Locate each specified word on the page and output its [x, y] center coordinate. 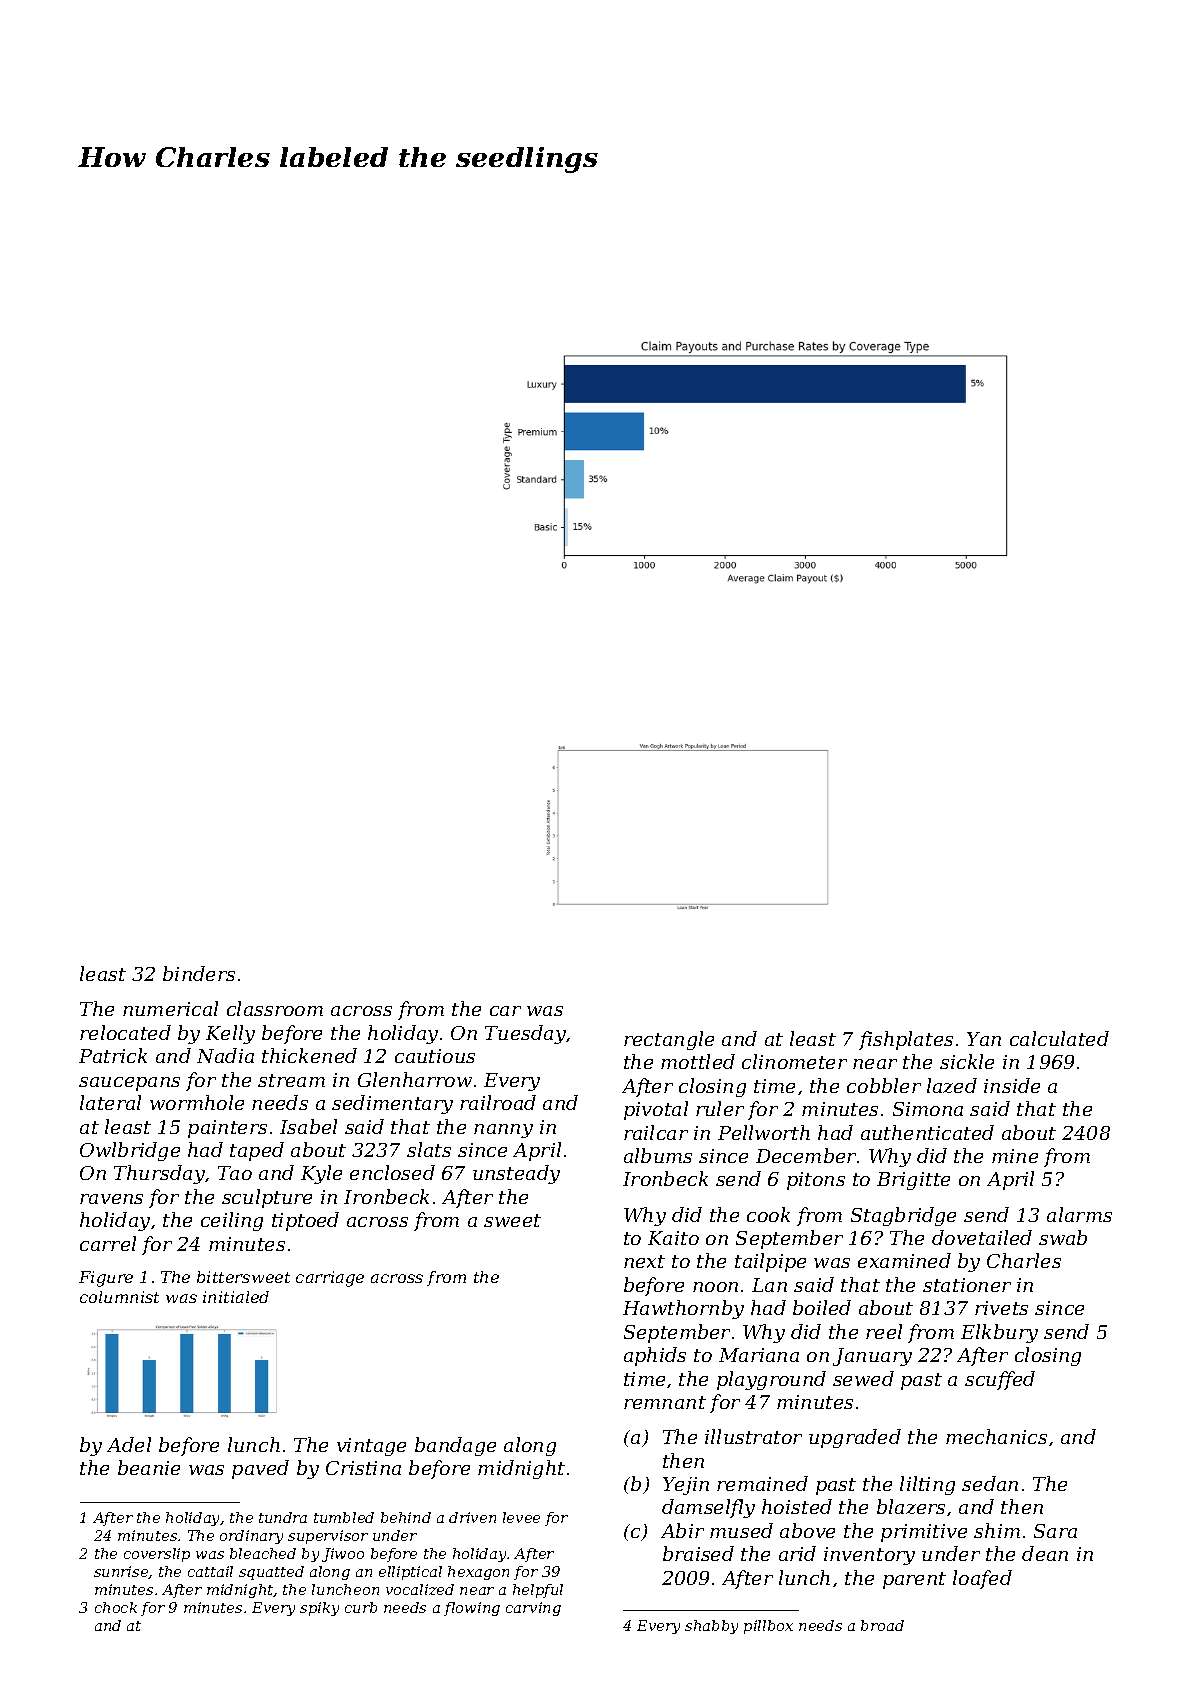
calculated [1059, 1038]
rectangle [669, 1040]
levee [521, 1517]
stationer [967, 1285]
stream [291, 1080]
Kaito [673, 1238]
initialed [236, 1297]
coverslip [157, 1555]
